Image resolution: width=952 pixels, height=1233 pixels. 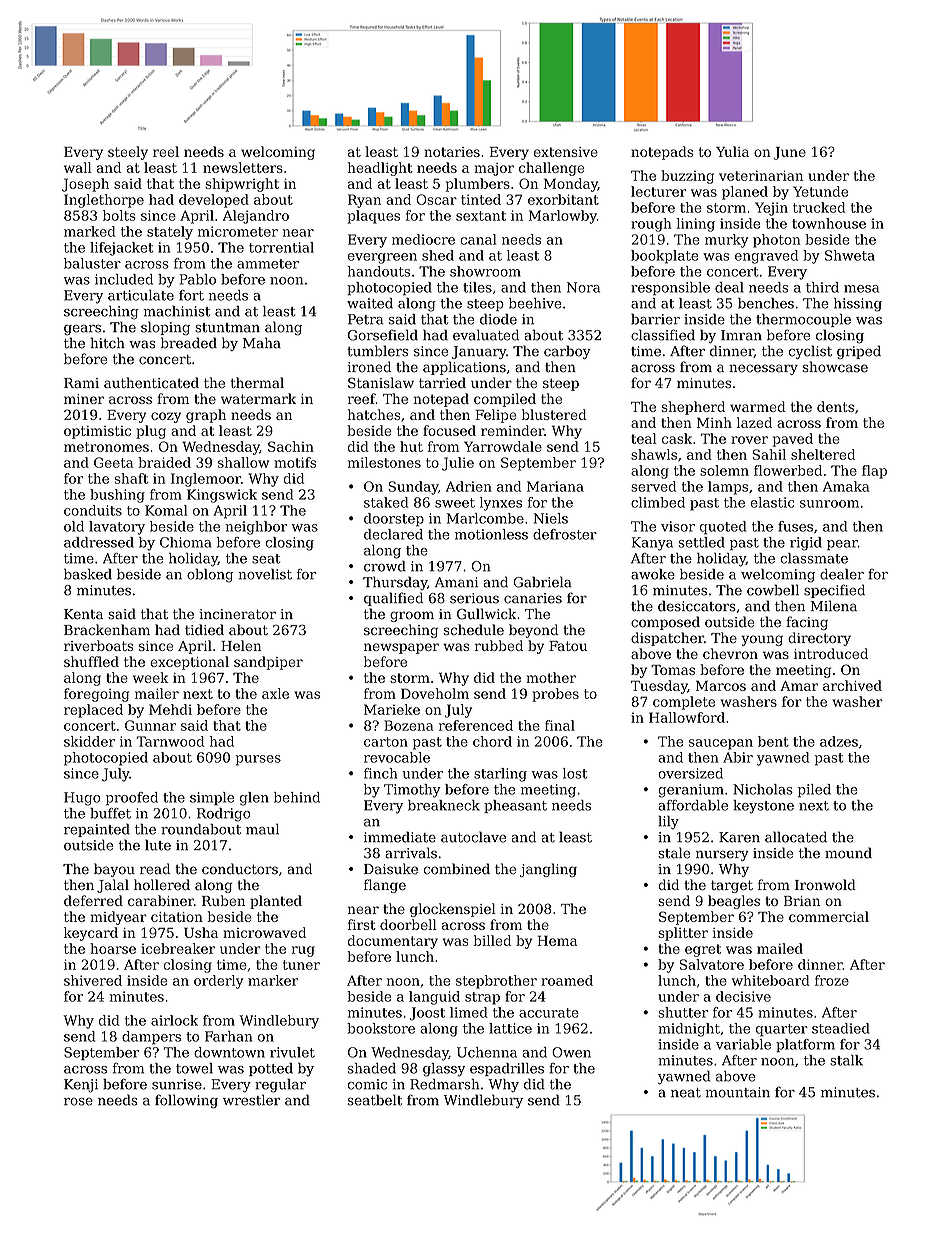 I want to click on rough, so click(x=651, y=225).
